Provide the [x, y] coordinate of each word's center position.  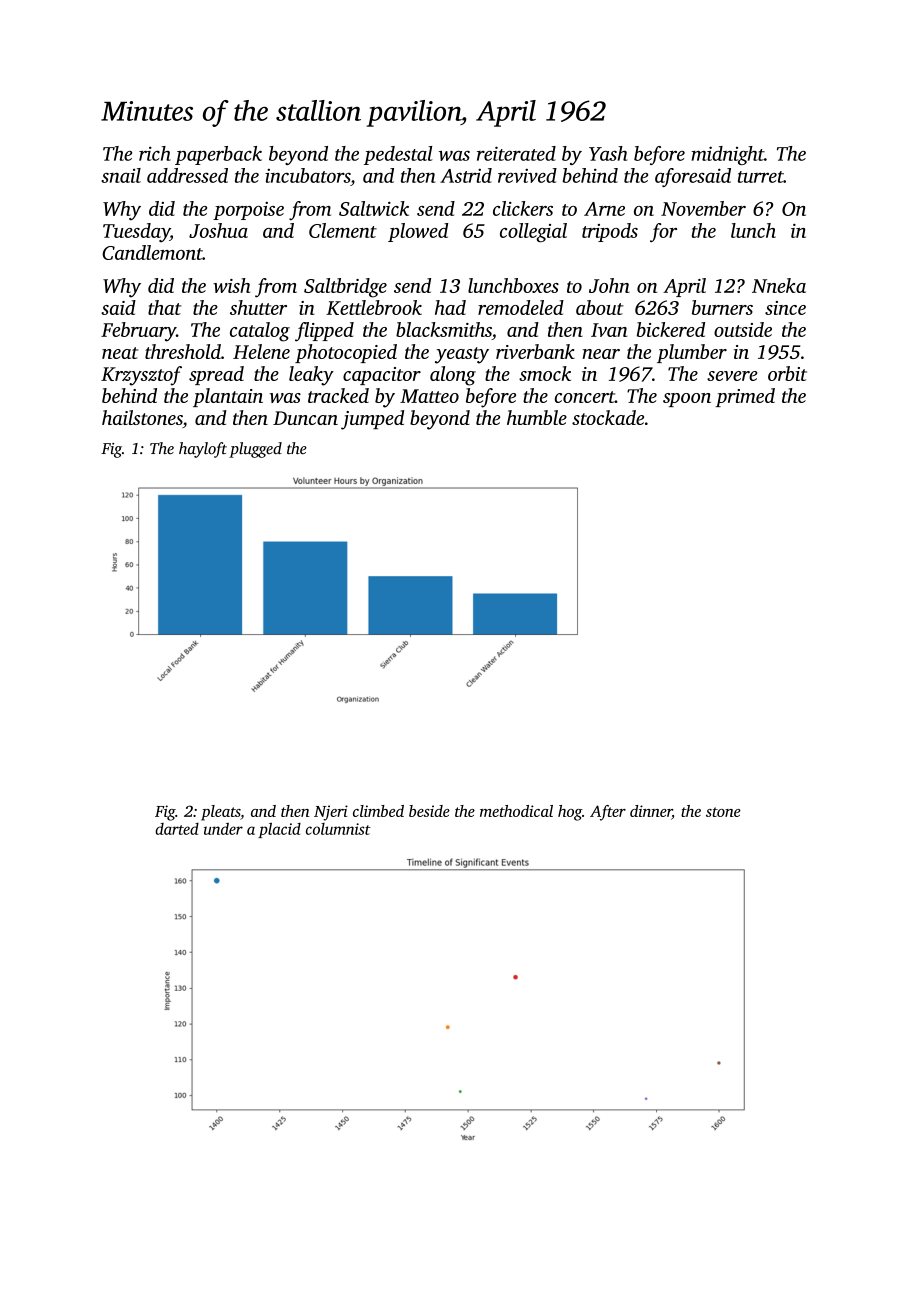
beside [429, 811]
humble [537, 417]
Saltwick [374, 208]
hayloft [203, 450]
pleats [220, 813]
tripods [610, 232]
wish [231, 285]
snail [121, 175]
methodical [516, 811]
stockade [608, 417]
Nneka [779, 285]
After [608, 813]
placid [279, 830]
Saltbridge [345, 288]
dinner [651, 811]
